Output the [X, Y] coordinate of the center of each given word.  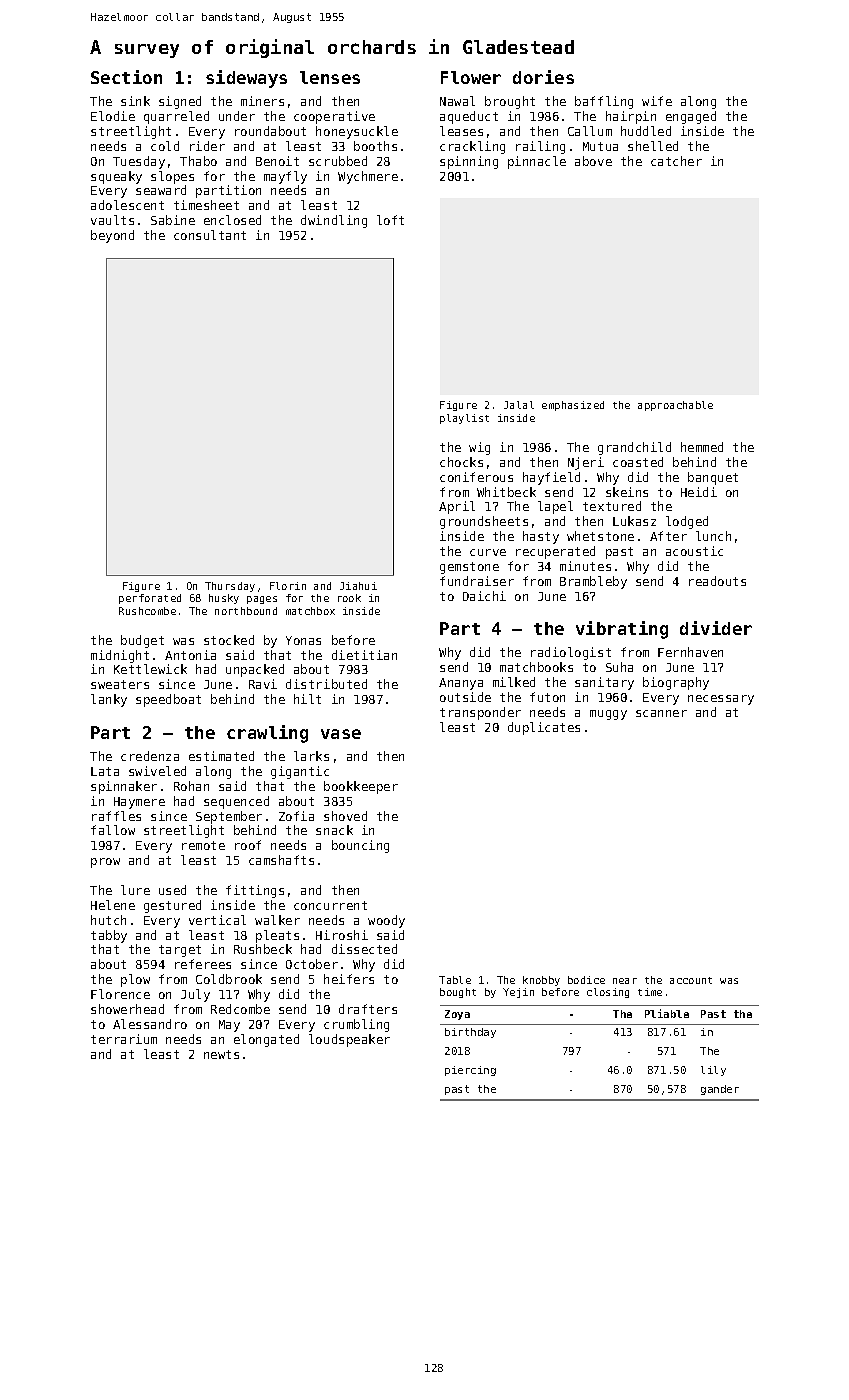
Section [126, 77]
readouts [717, 581]
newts [221, 1054]
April [457, 507]
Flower [471, 77]
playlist [464, 419]
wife [657, 101]
